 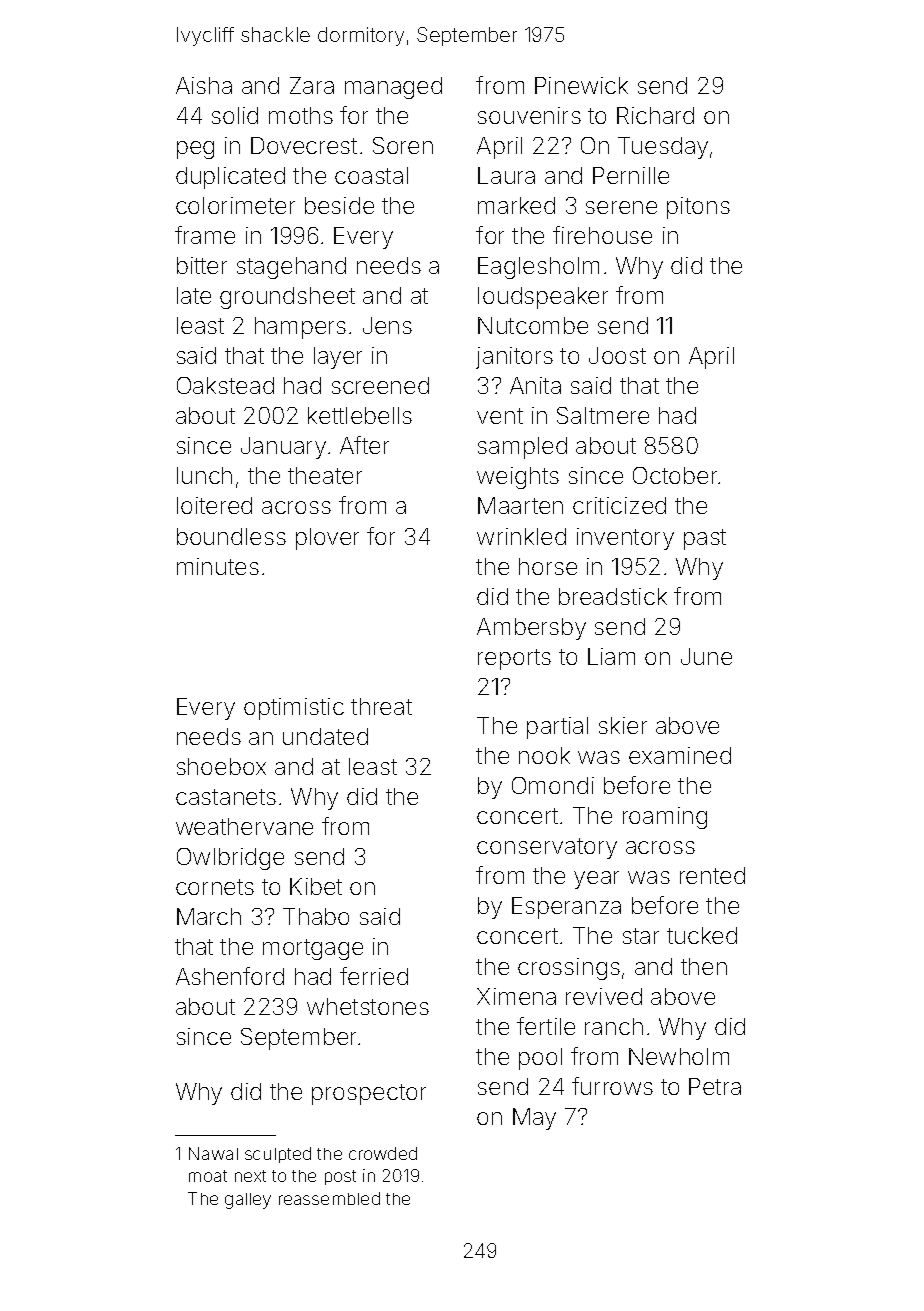 I want to click on castanets, so click(x=226, y=797).
